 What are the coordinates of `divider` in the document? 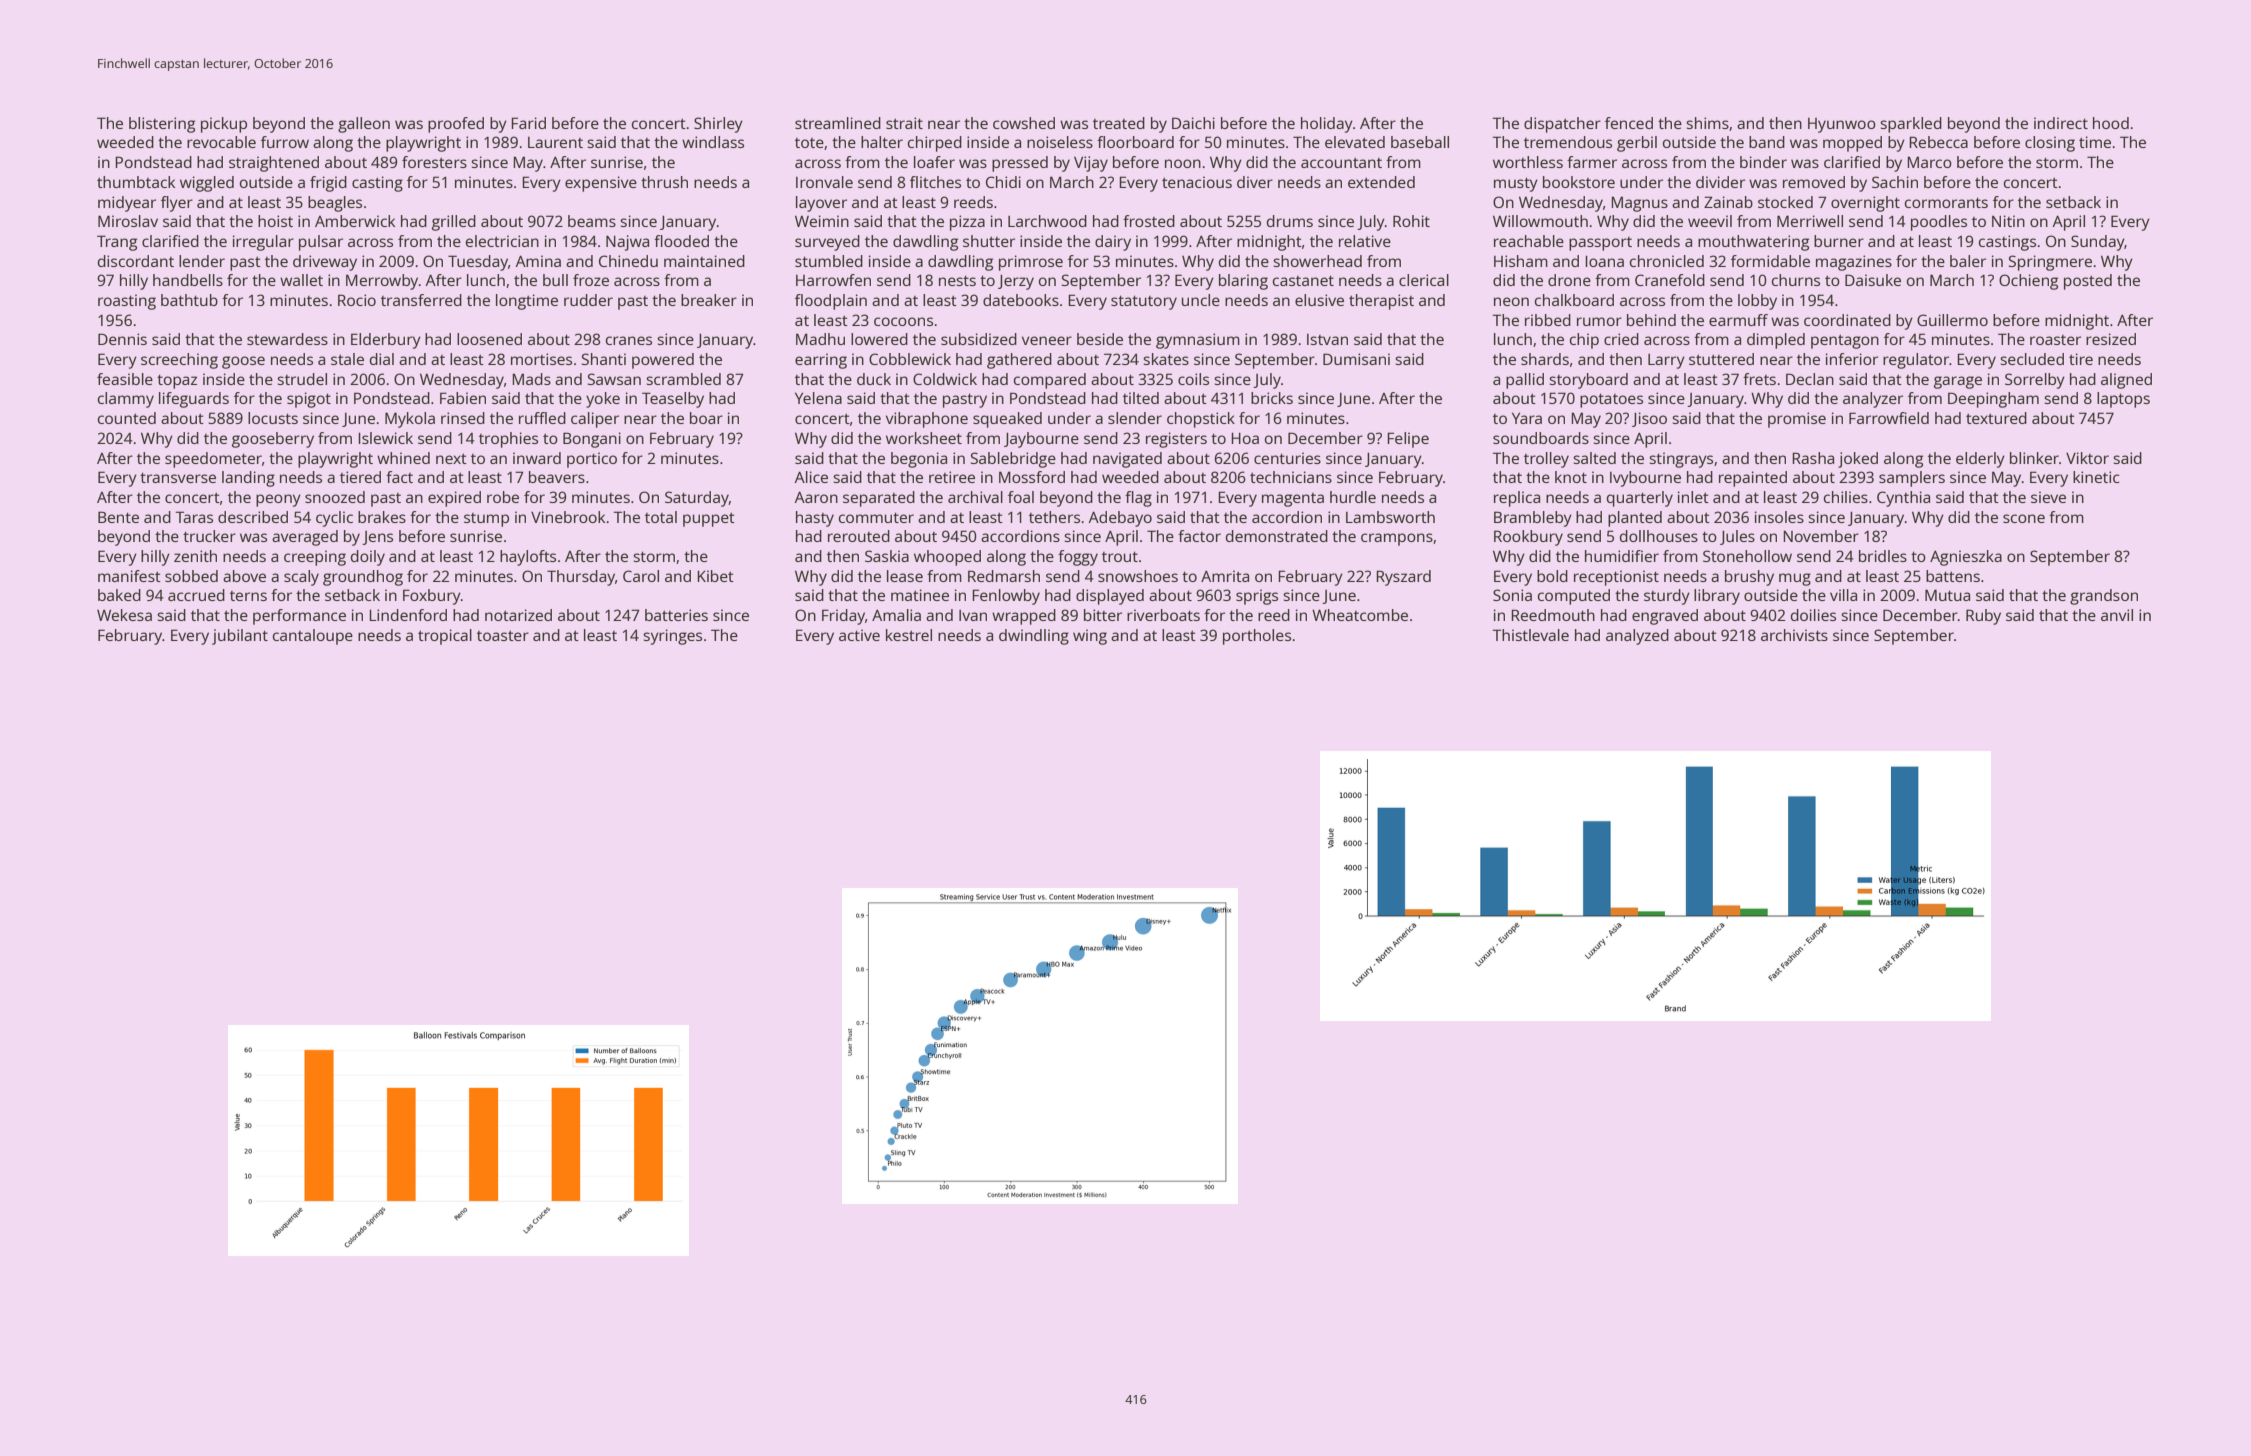 It's located at (1720, 182).
